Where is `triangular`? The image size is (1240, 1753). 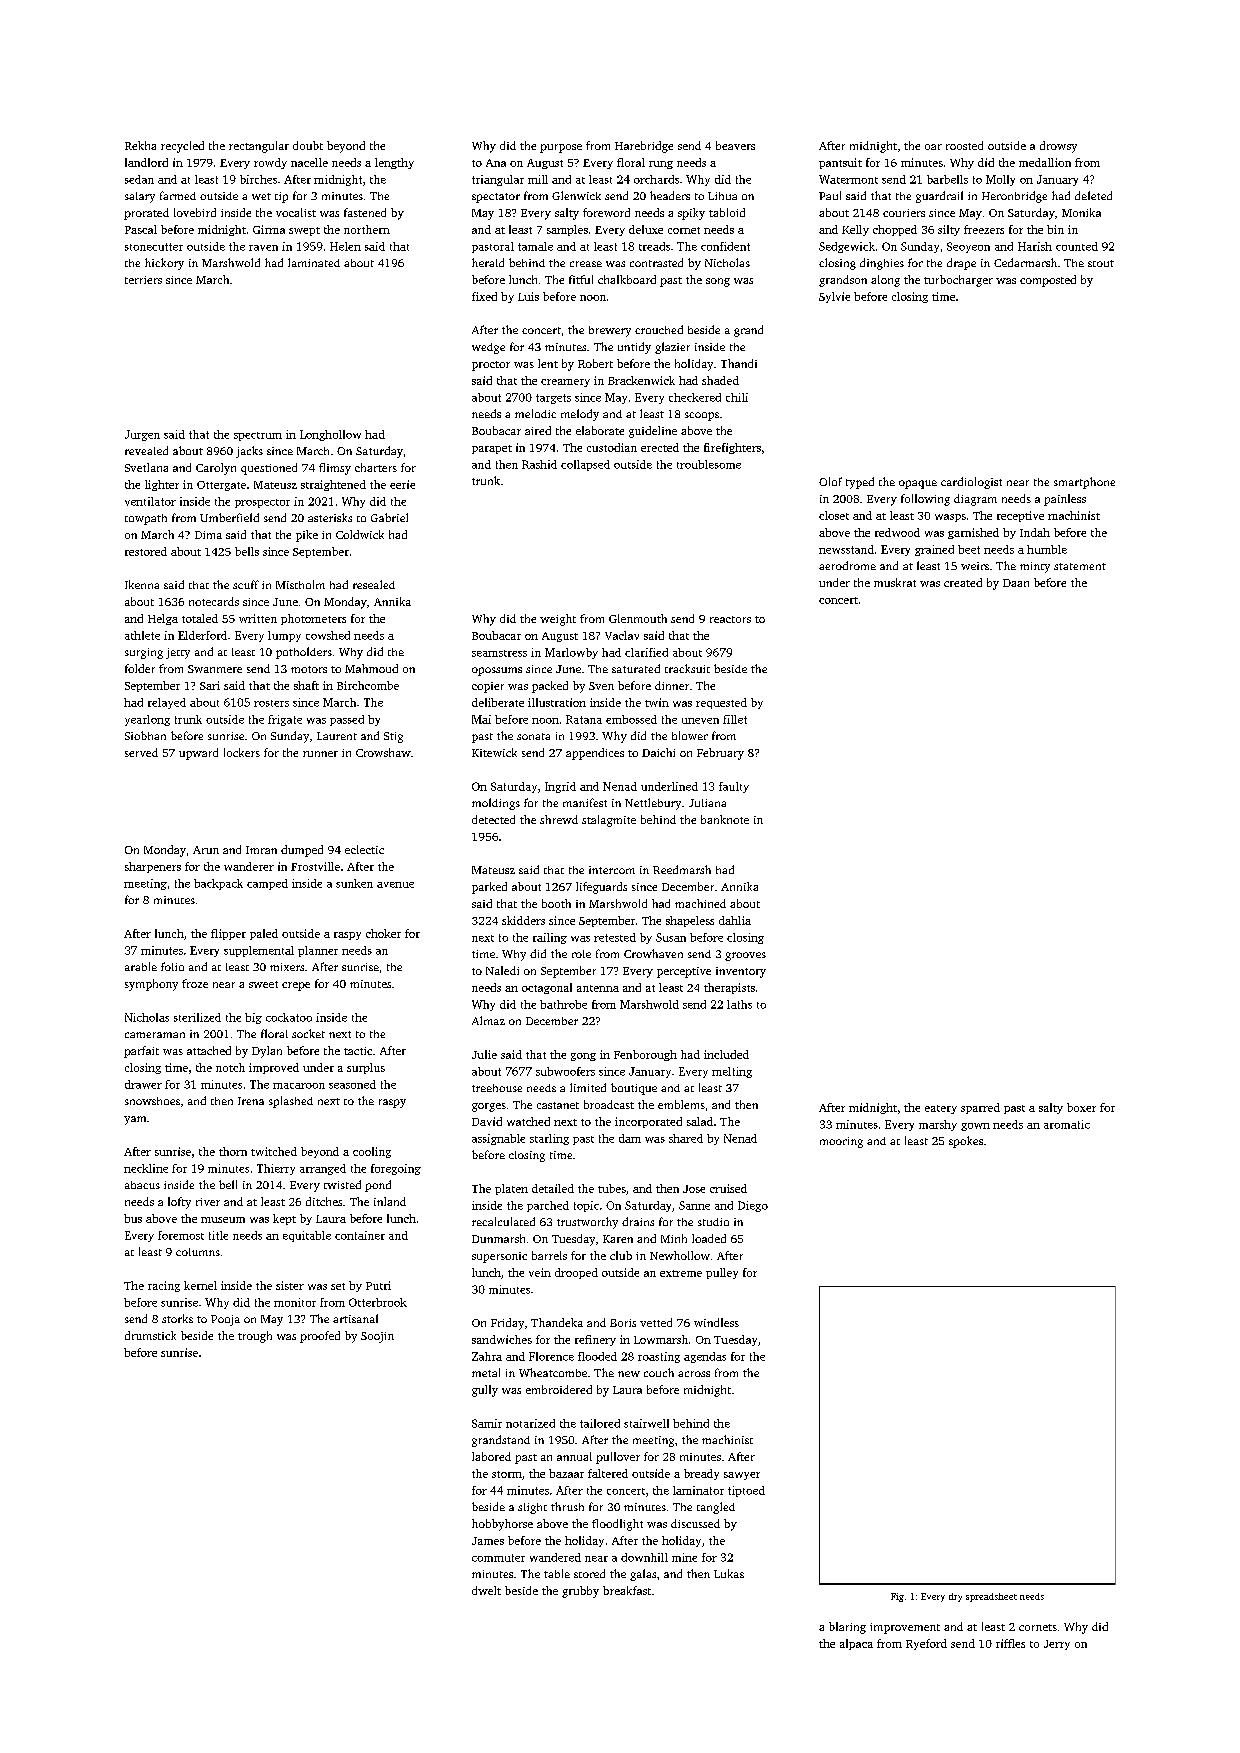
triangular is located at coordinates (498, 180).
